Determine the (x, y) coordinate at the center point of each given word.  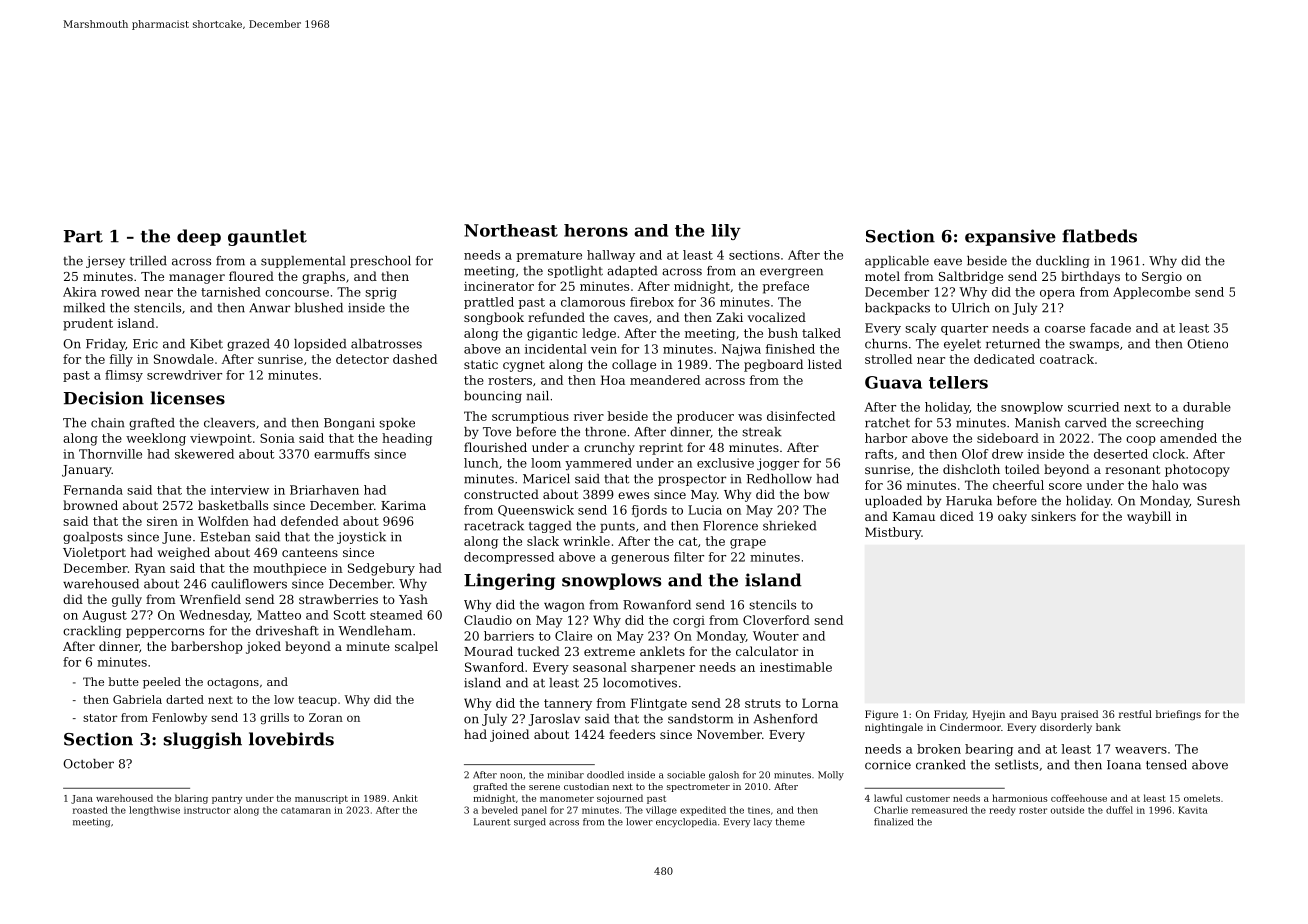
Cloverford (776, 620)
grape (748, 544)
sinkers (1053, 516)
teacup (317, 701)
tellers (958, 382)
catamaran (306, 810)
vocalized (777, 317)
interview (240, 490)
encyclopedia (686, 823)
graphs (323, 277)
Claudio (488, 620)
